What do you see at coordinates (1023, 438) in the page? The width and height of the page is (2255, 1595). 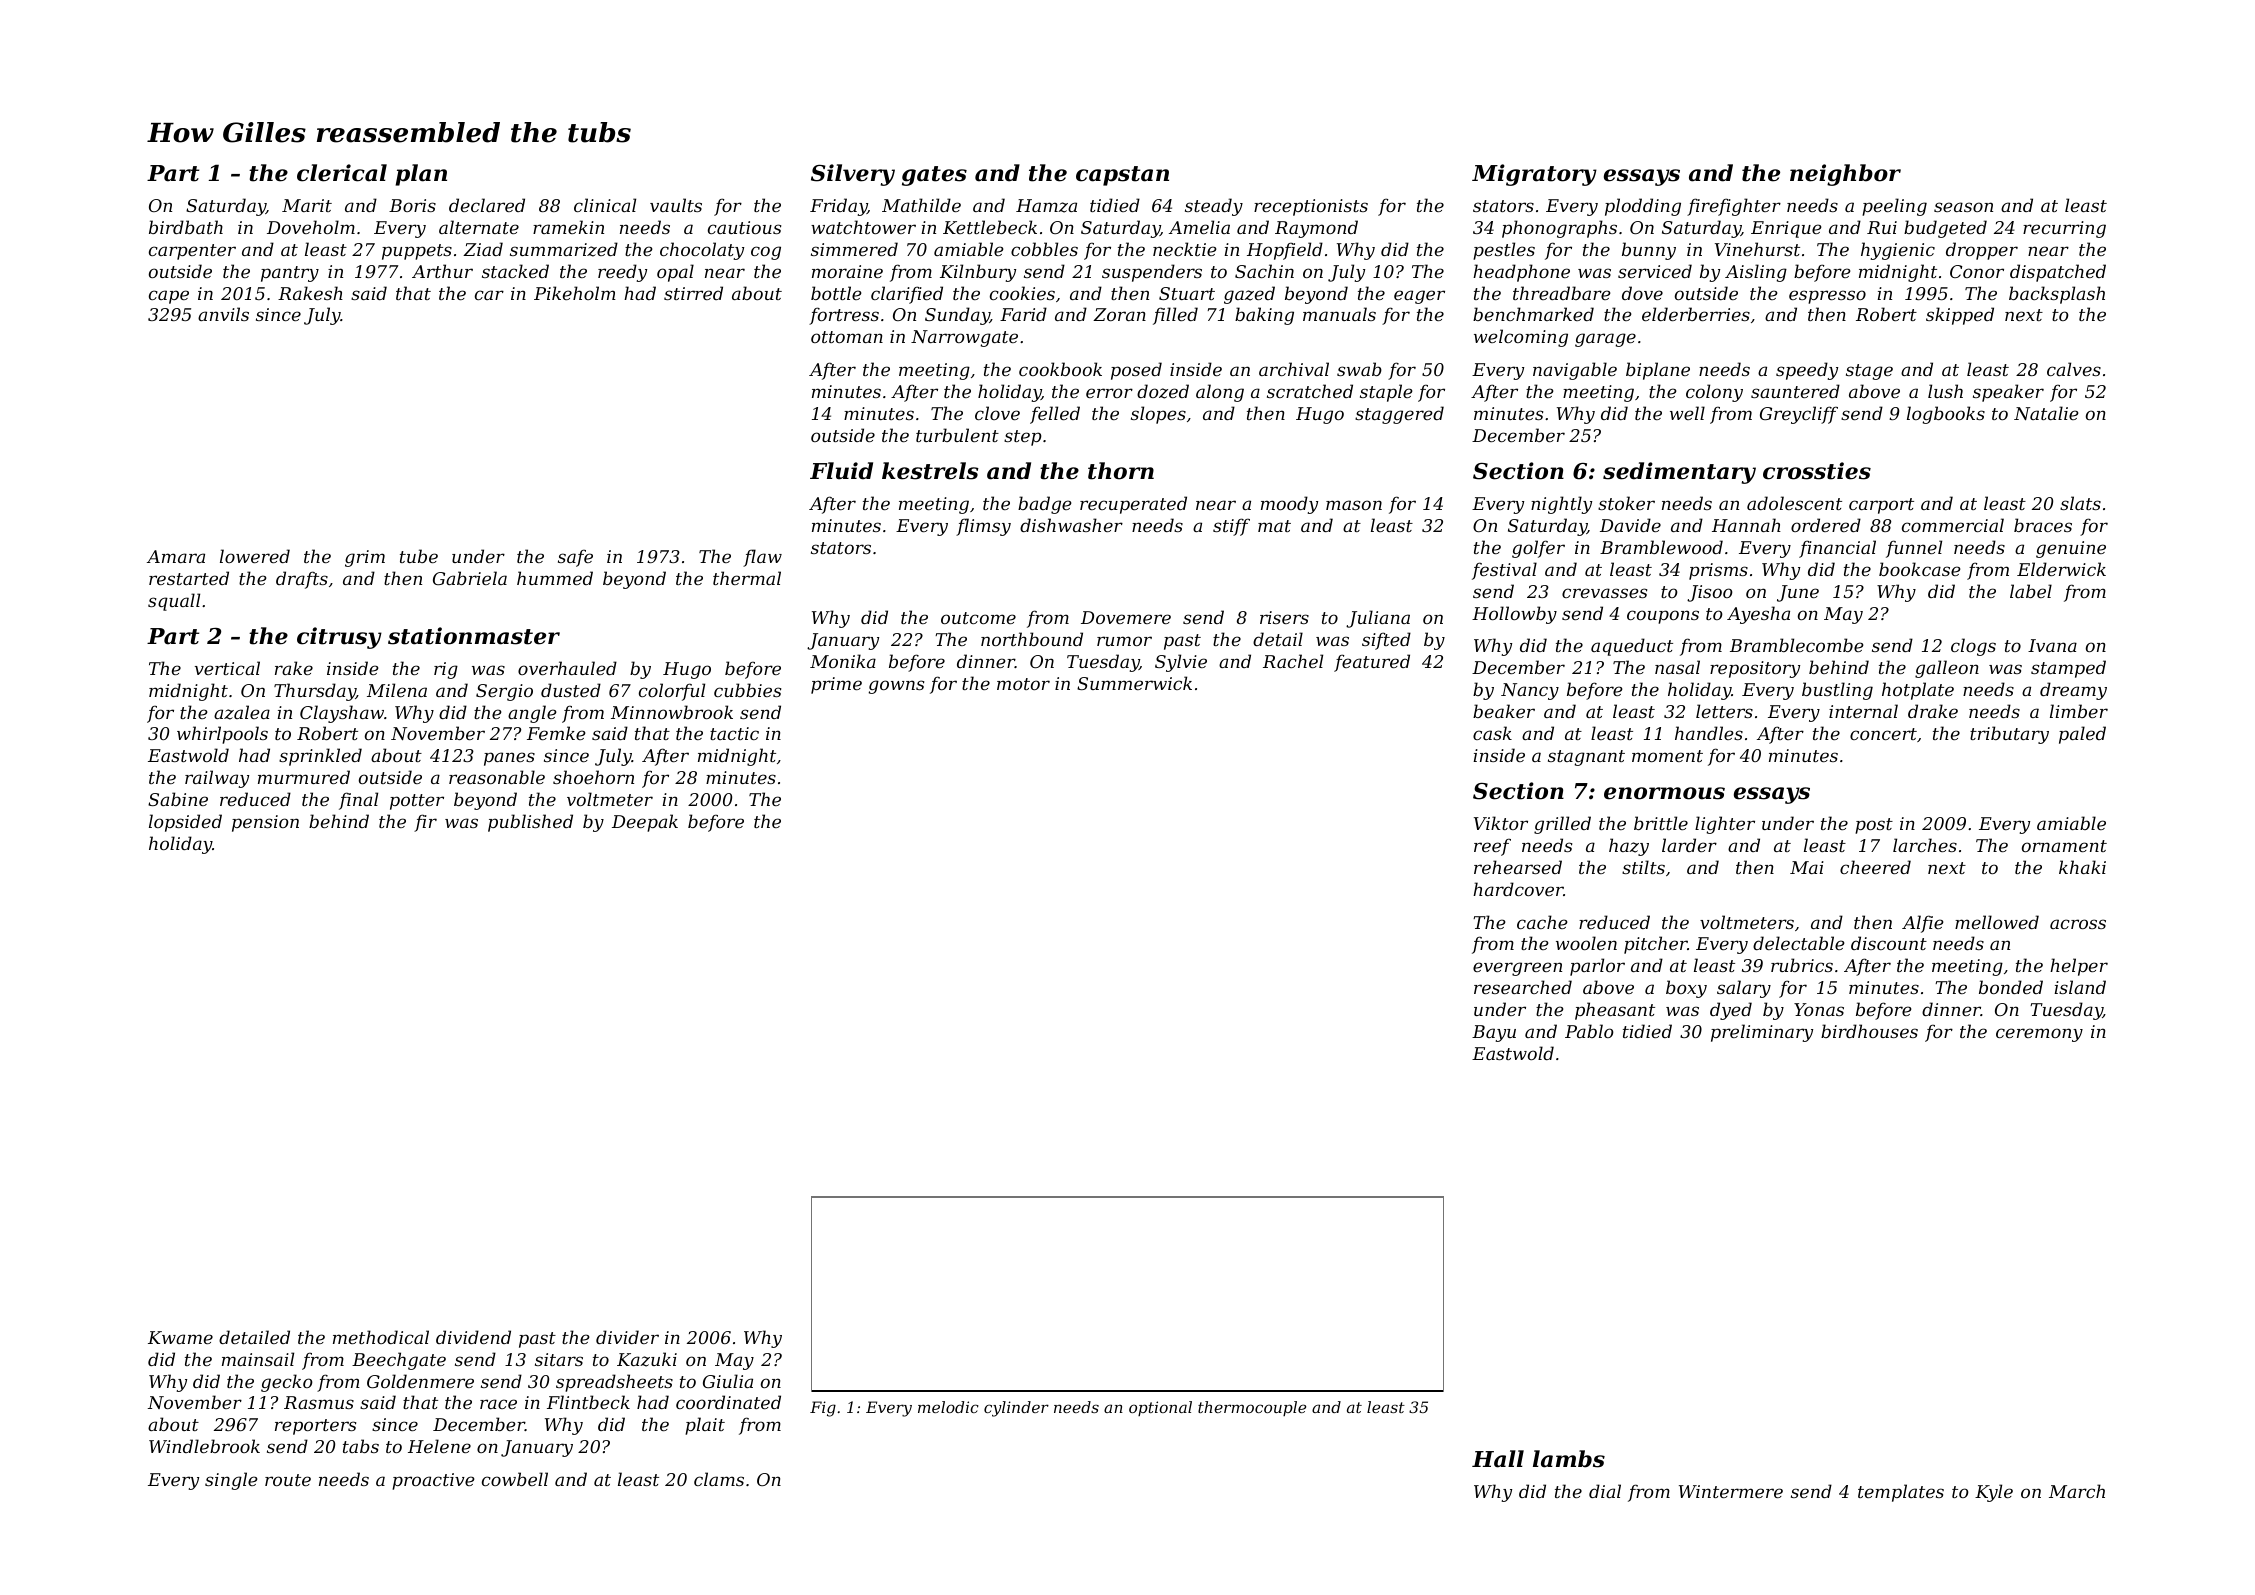 I see `step` at bounding box center [1023, 438].
